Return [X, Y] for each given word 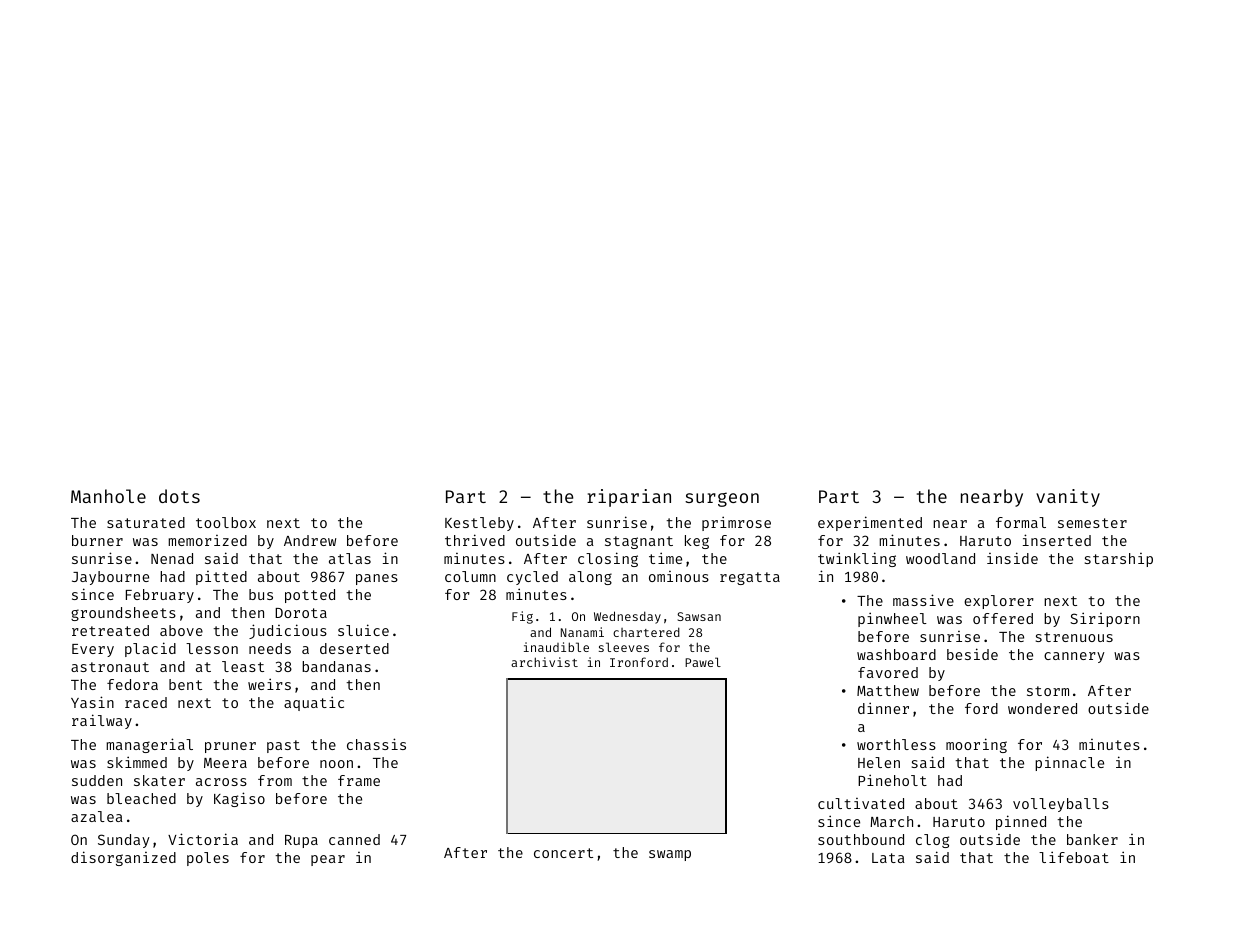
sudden [97, 780]
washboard [896, 654]
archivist [544, 662]
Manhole [108, 496]
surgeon [722, 499]
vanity [1068, 498]
